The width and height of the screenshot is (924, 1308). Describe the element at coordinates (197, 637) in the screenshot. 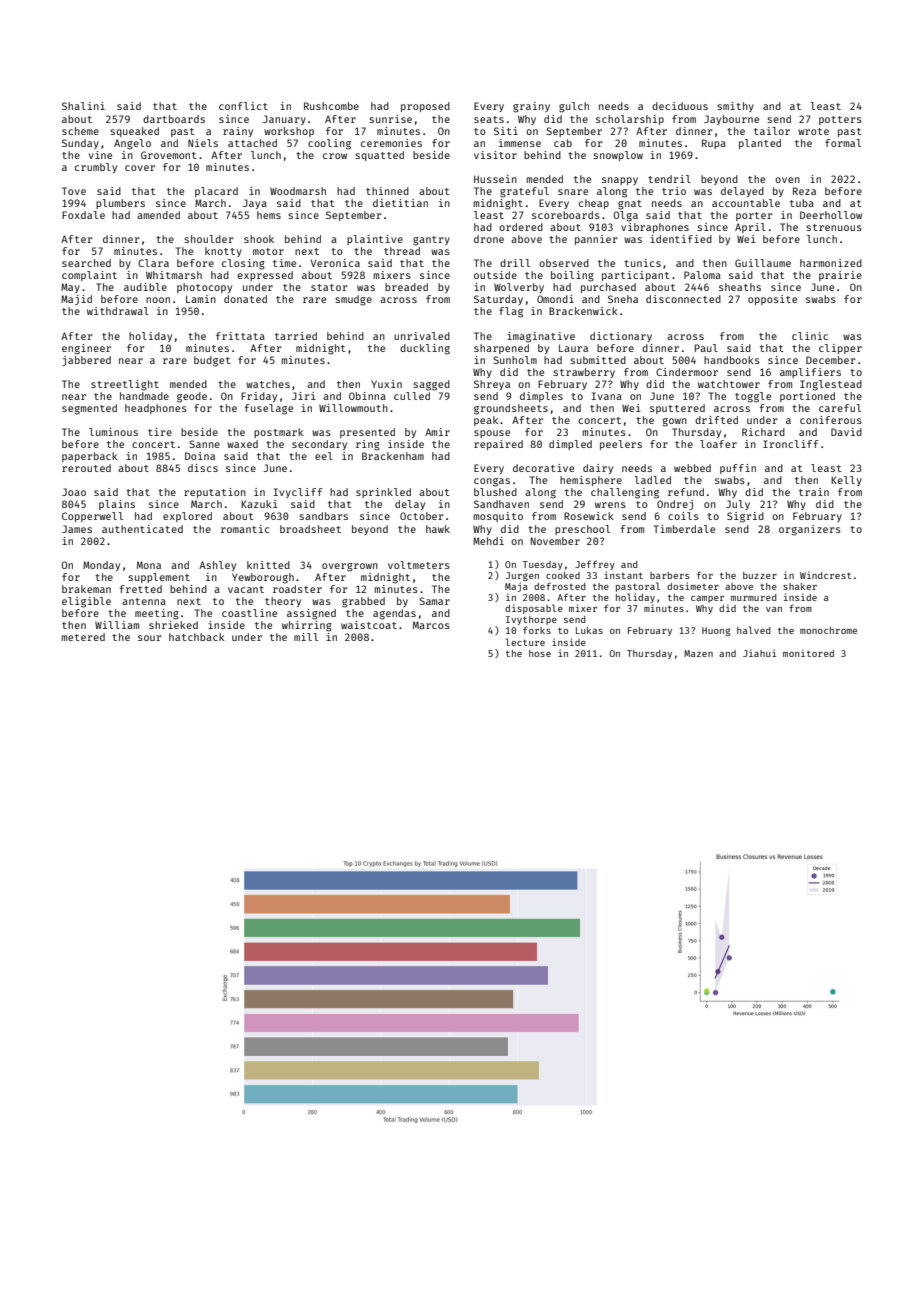

I see `hatchback` at that location.
